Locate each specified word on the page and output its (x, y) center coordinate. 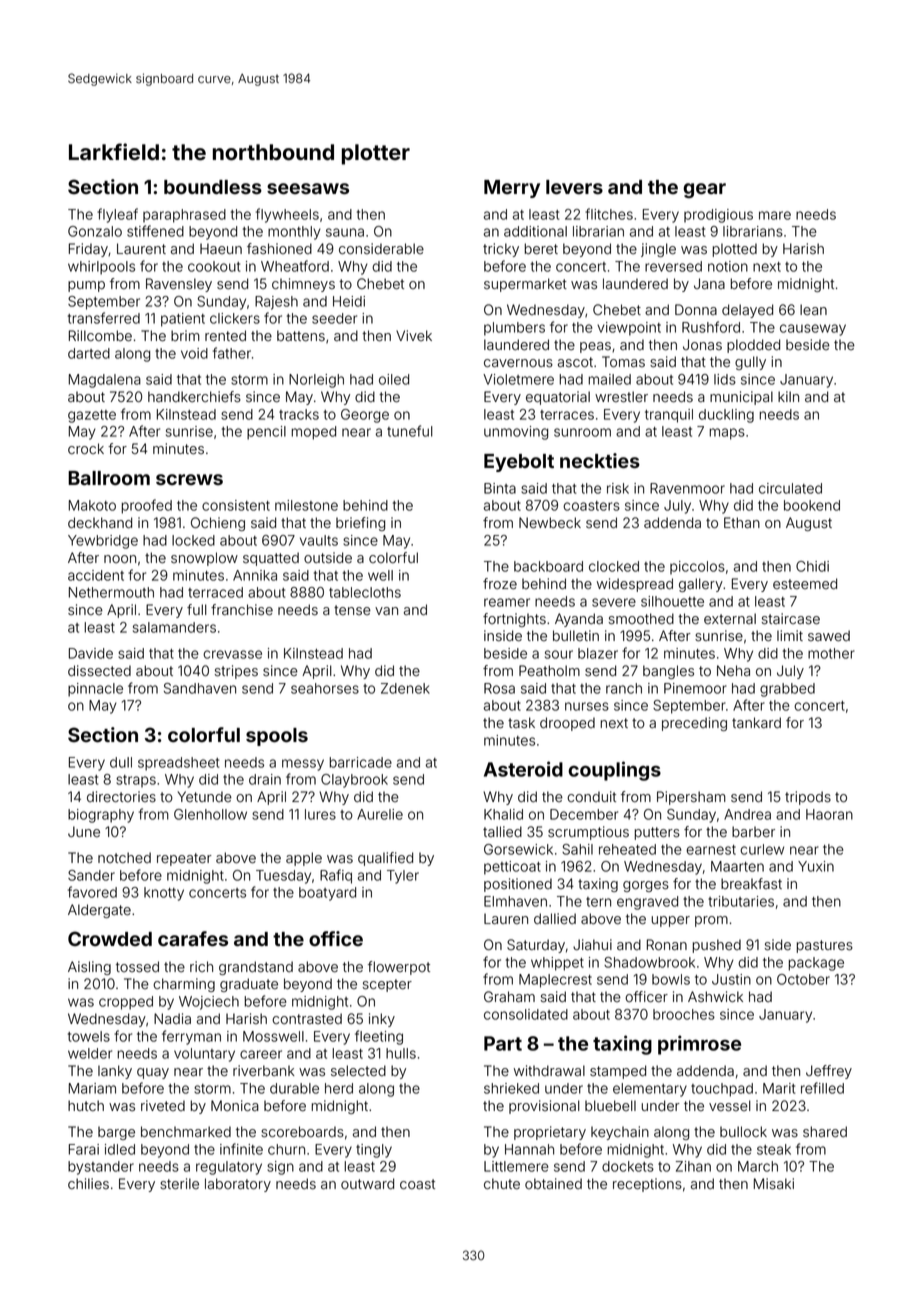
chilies (88, 1184)
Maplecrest (555, 981)
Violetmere (518, 379)
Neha (733, 671)
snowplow (204, 559)
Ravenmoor (687, 488)
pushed (717, 946)
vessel (730, 1106)
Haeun (221, 248)
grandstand (256, 968)
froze (500, 584)
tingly (374, 1151)
